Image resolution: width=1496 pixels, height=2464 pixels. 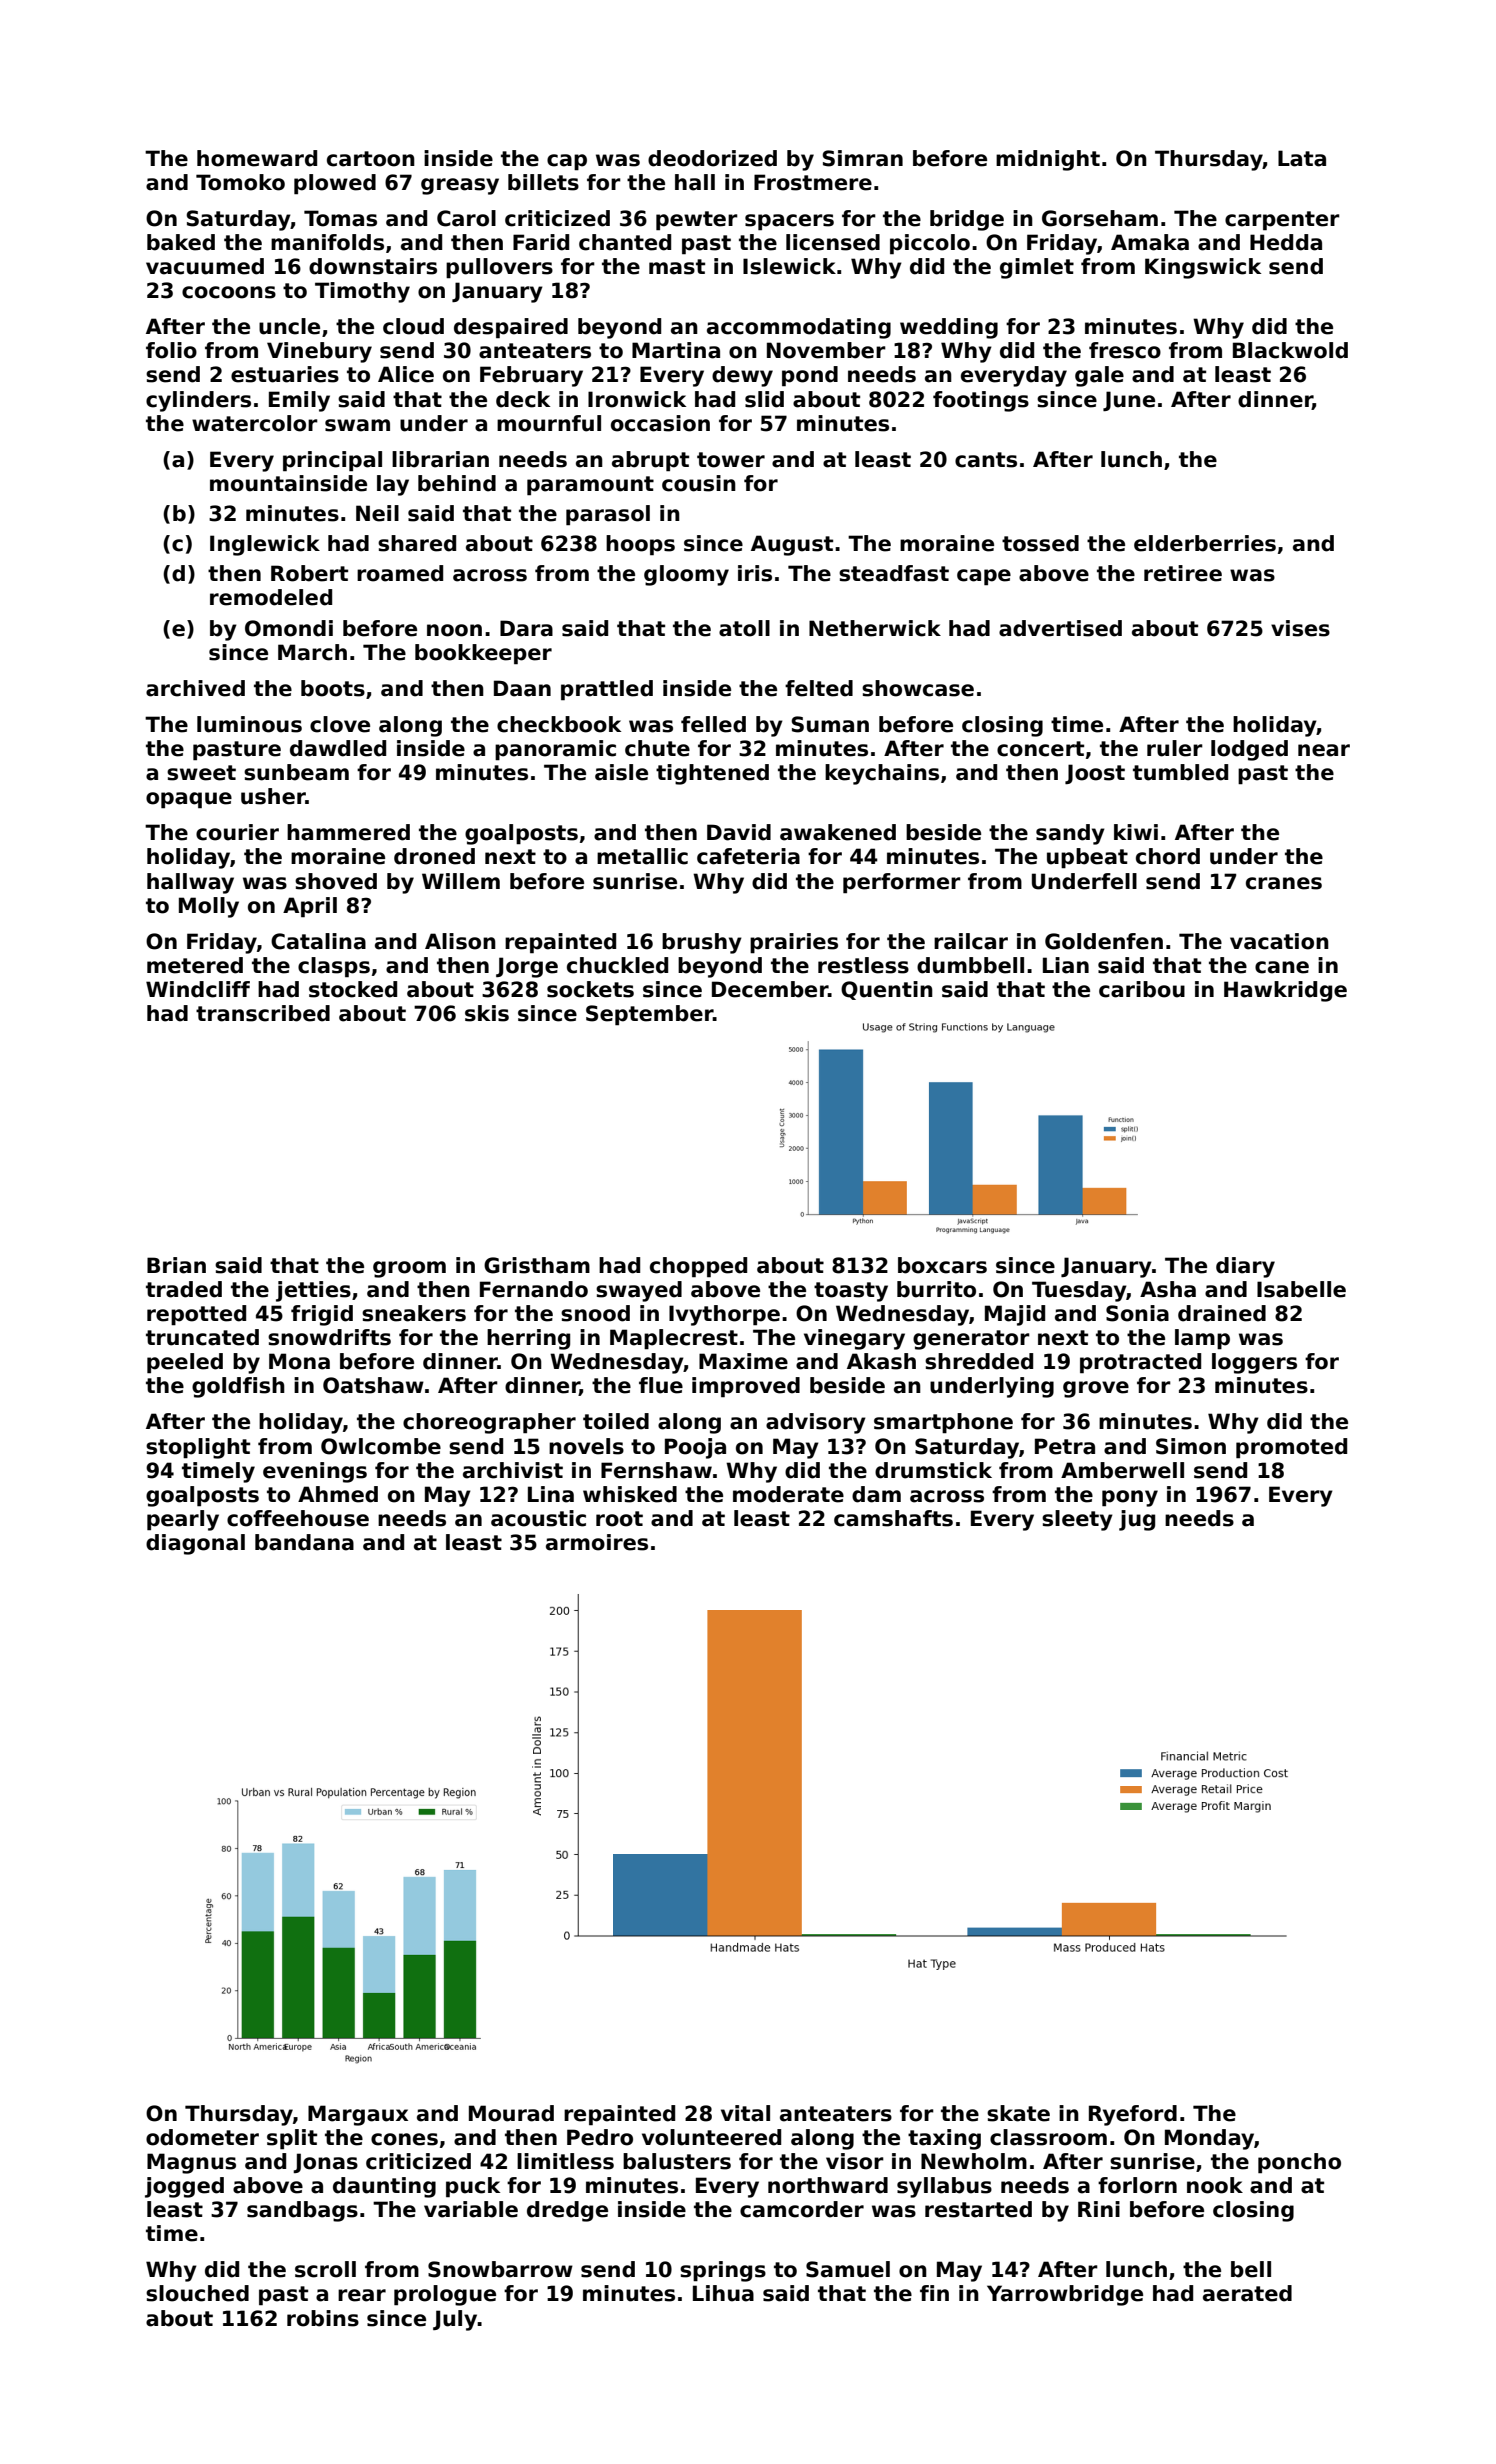 What do you see at coordinates (848, 2269) in the image?
I see `Samuel` at bounding box center [848, 2269].
